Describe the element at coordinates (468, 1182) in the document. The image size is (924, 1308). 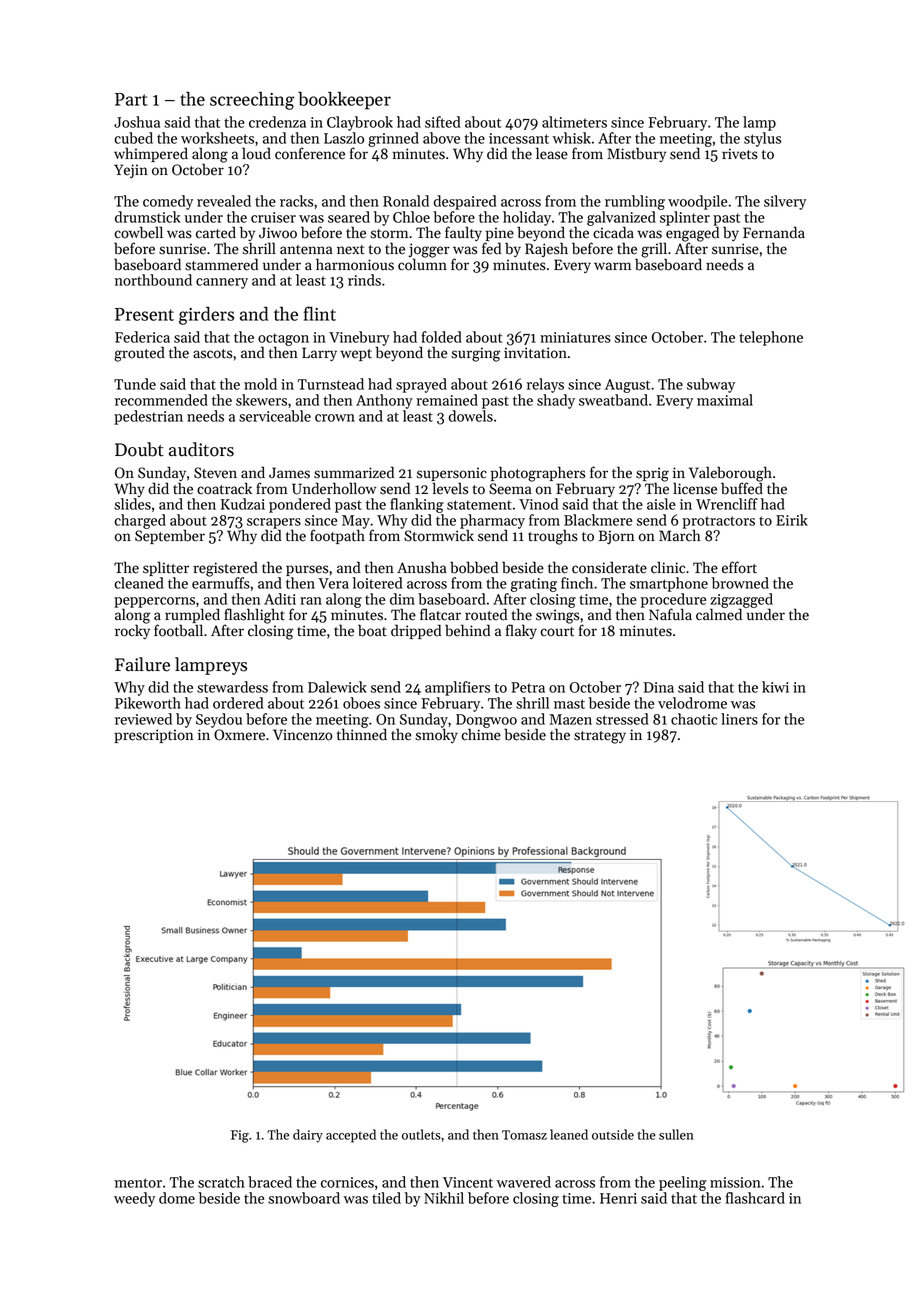
I see `Vincent` at that location.
